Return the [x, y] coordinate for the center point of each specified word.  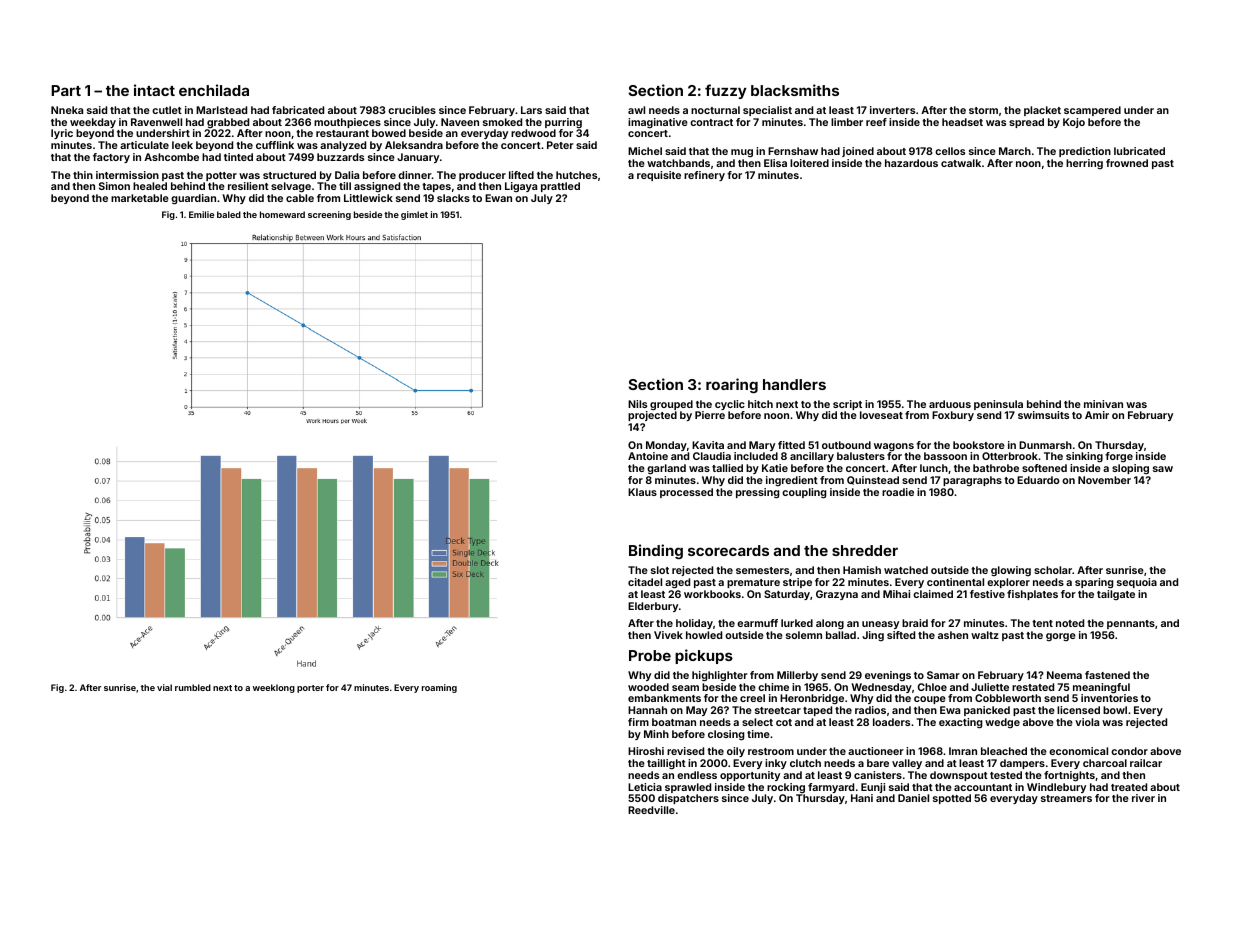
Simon [114, 186]
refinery [704, 176]
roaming [439, 688]
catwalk [961, 163]
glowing [1011, 571]
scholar [1053, 570]
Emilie [201, 214]
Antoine [648, 456]
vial [164, 687]
